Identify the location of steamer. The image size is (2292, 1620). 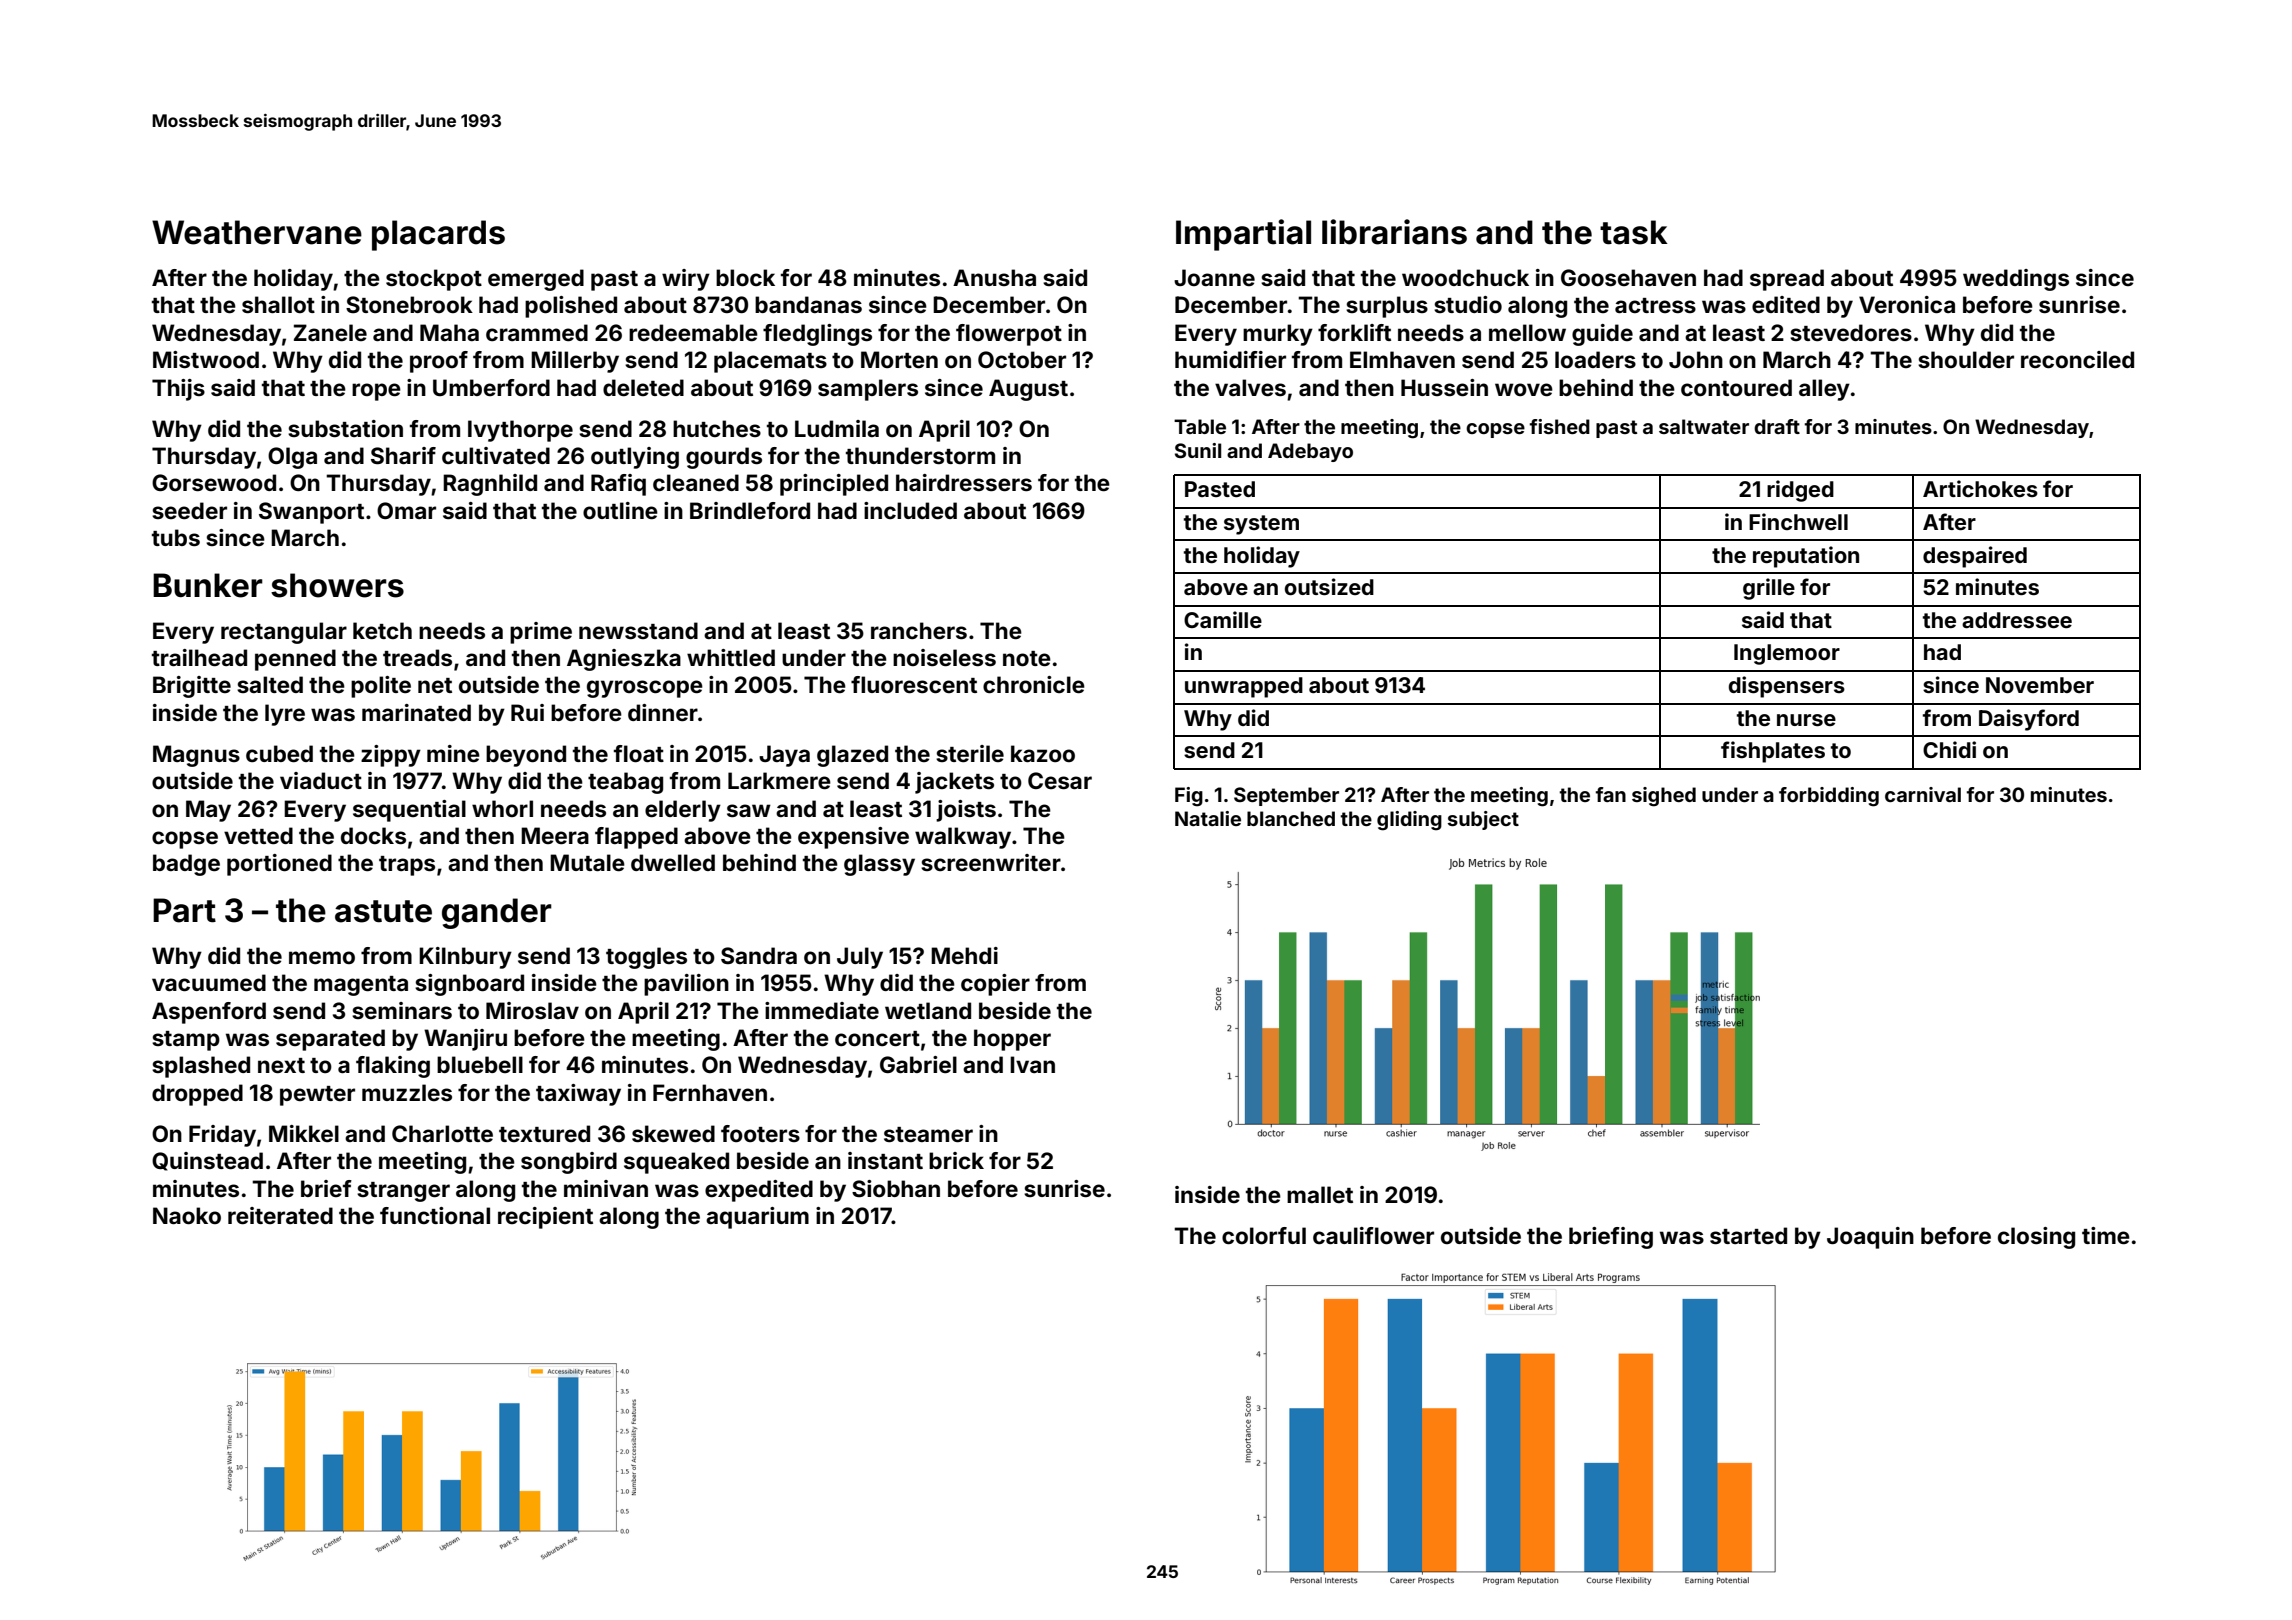
(928, 1134).
